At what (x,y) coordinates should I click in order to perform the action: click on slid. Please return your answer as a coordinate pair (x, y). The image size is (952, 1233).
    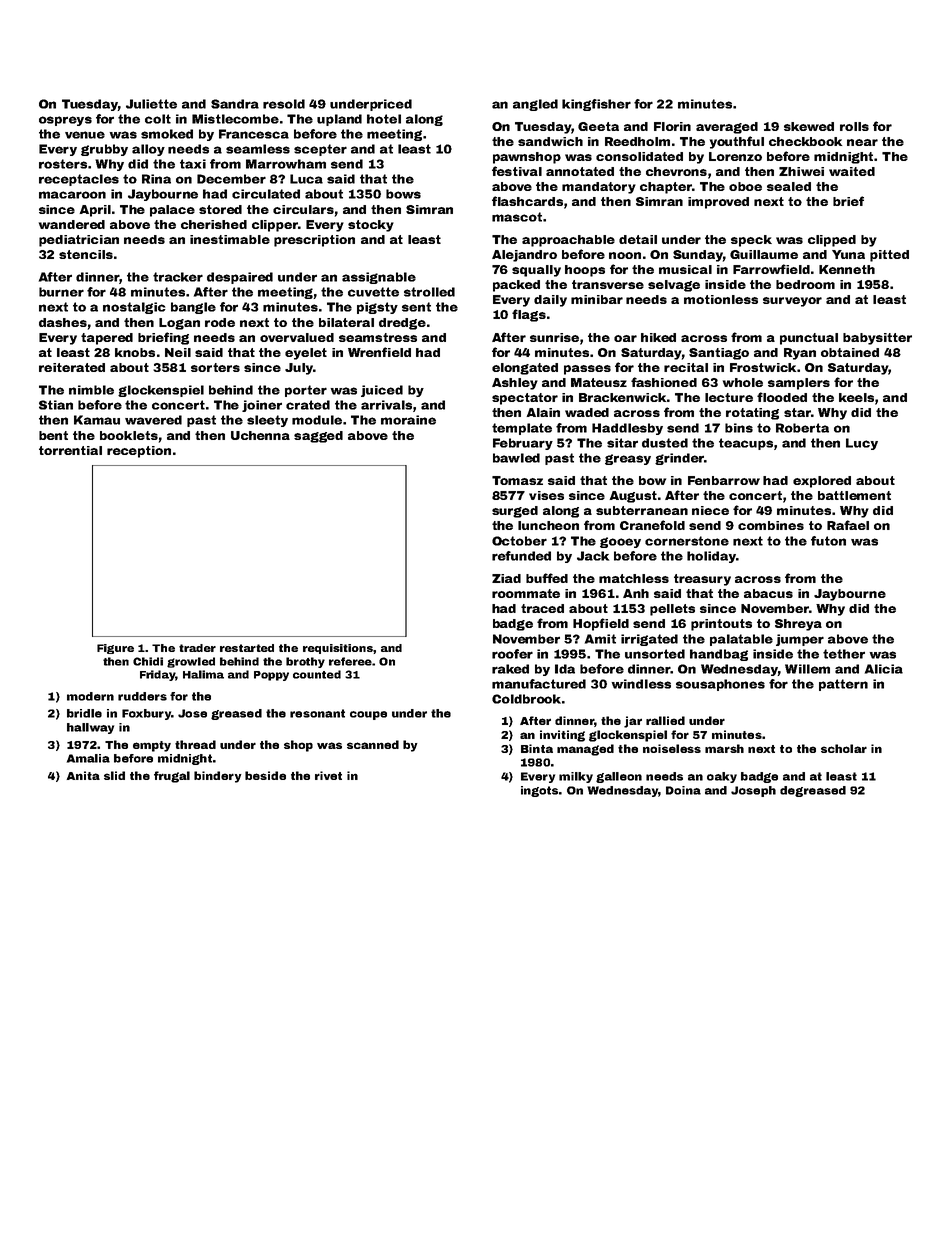
    Looking at the image, I should click on (114, 775).
